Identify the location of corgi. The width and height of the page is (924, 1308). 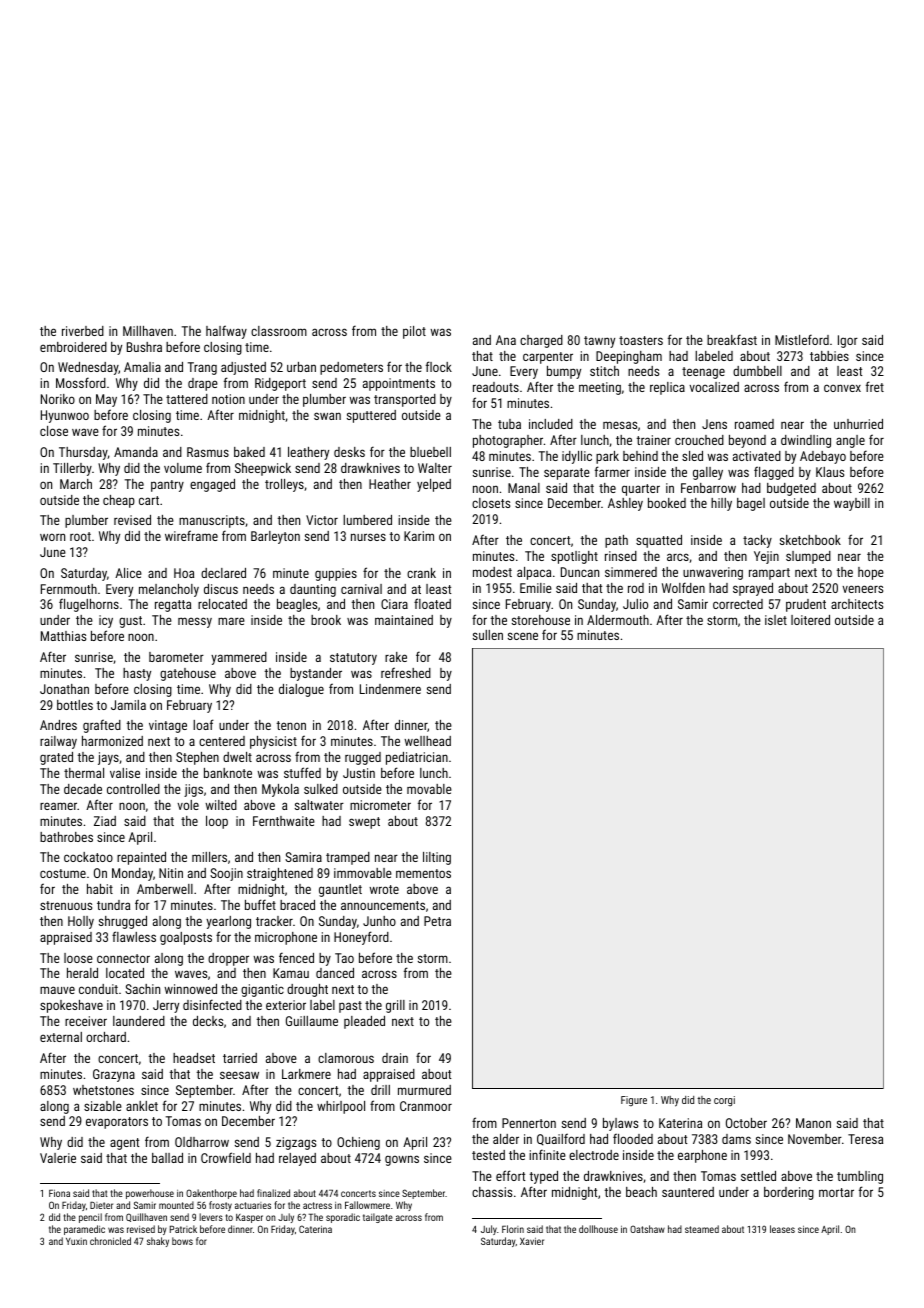
(724, 1101).
